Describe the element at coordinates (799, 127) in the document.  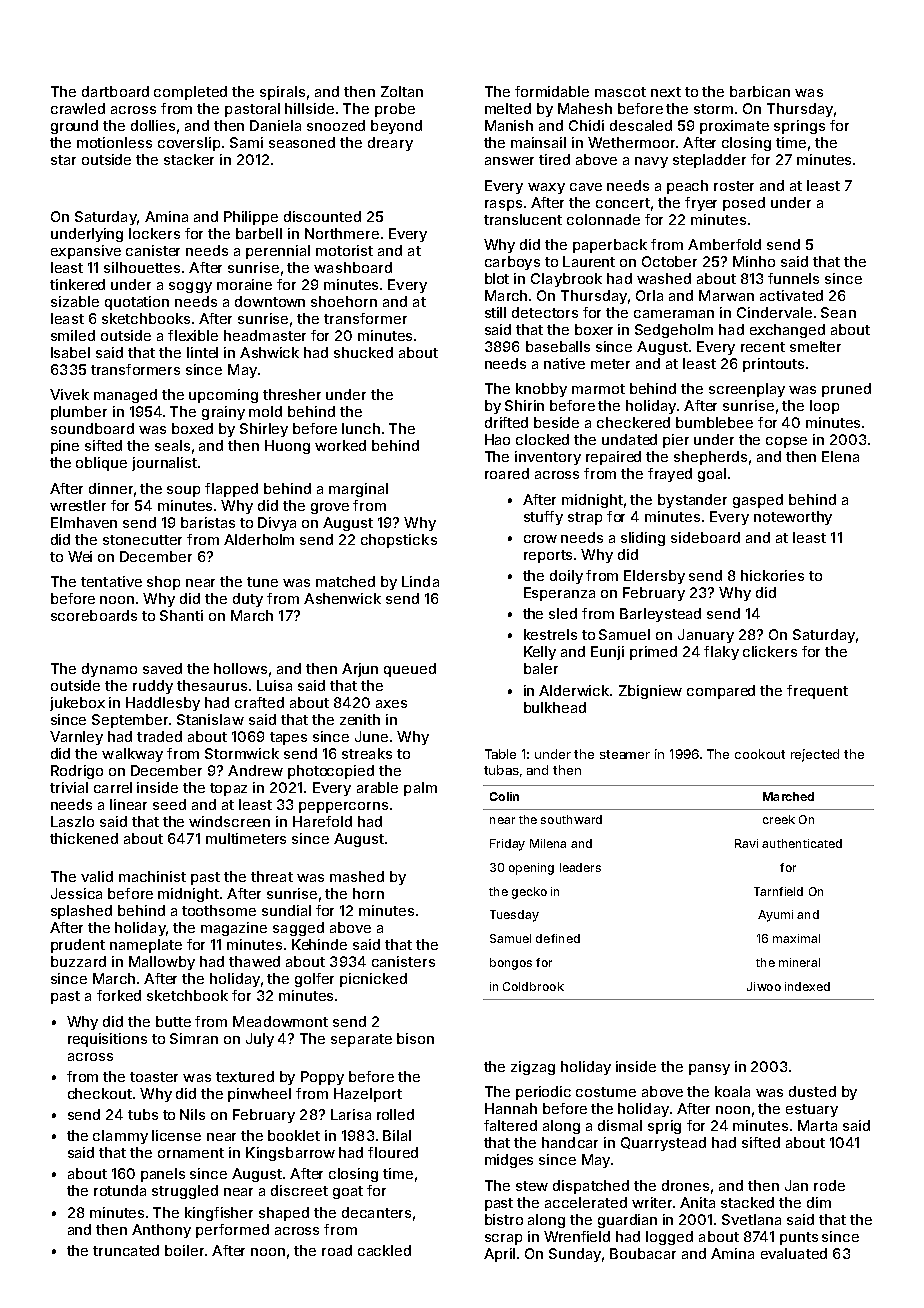
I see `springs` at that location.
